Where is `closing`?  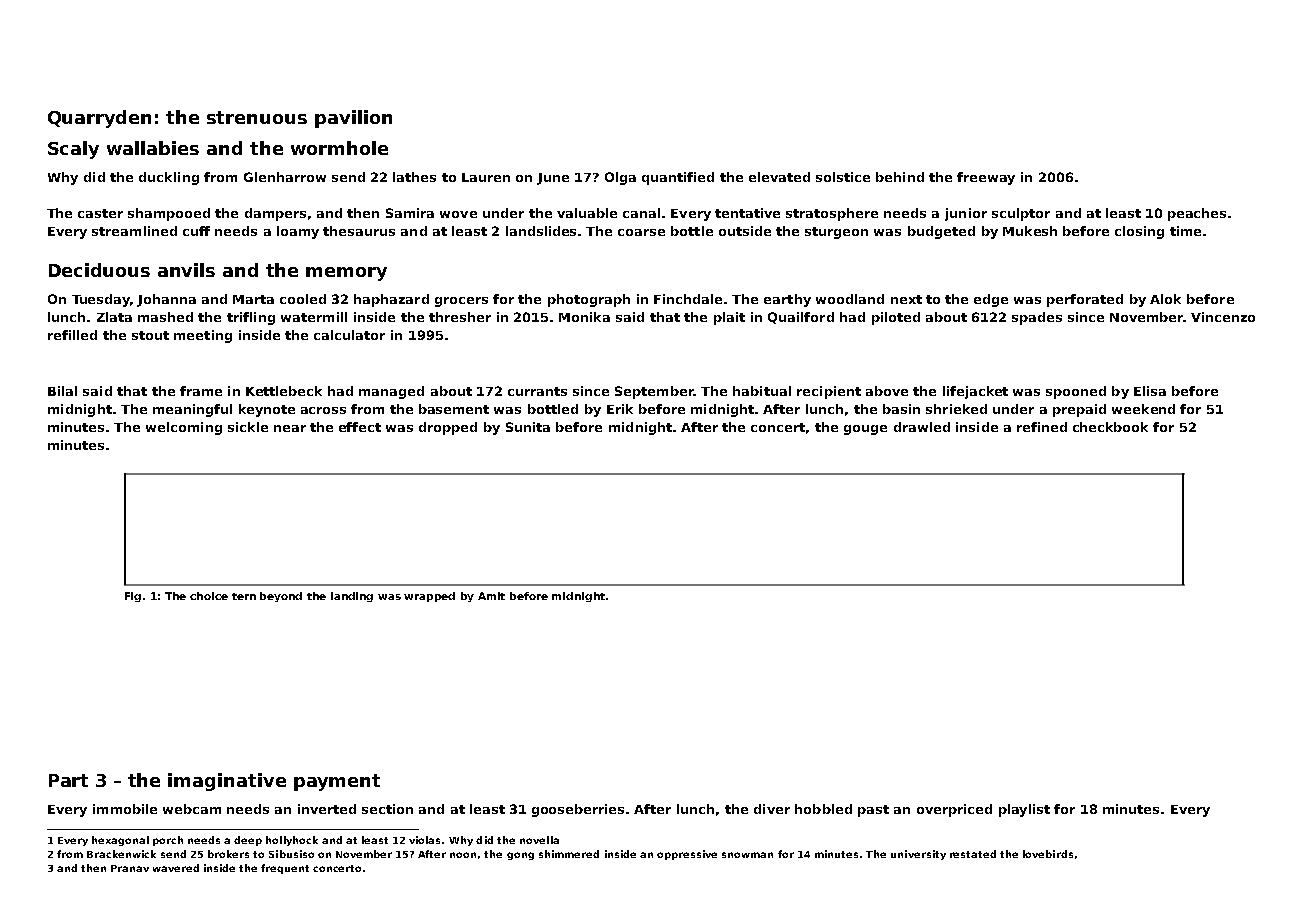 closing is located at coordinates (1139, 232).
